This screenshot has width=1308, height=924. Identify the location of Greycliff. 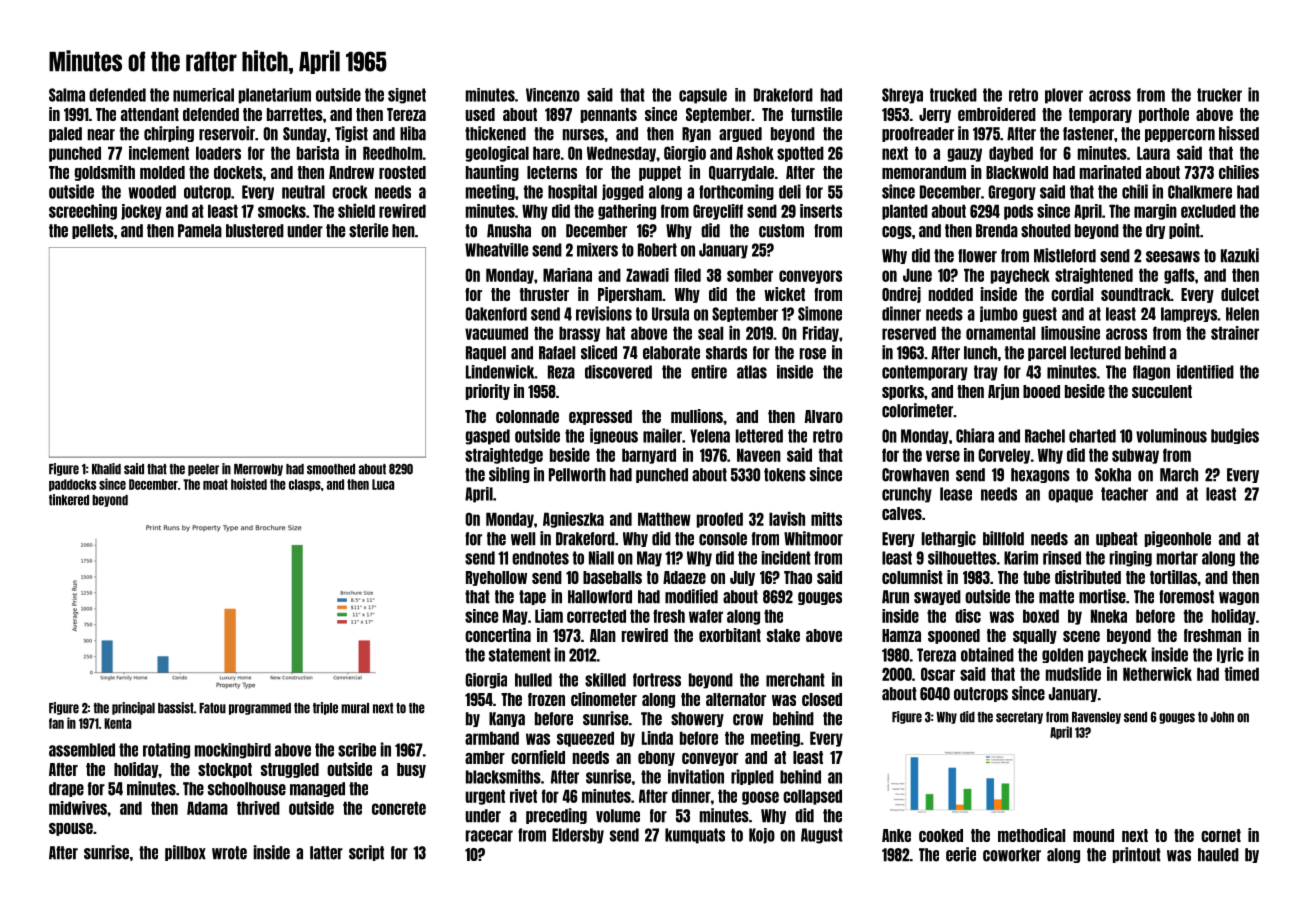
(718, 212).
